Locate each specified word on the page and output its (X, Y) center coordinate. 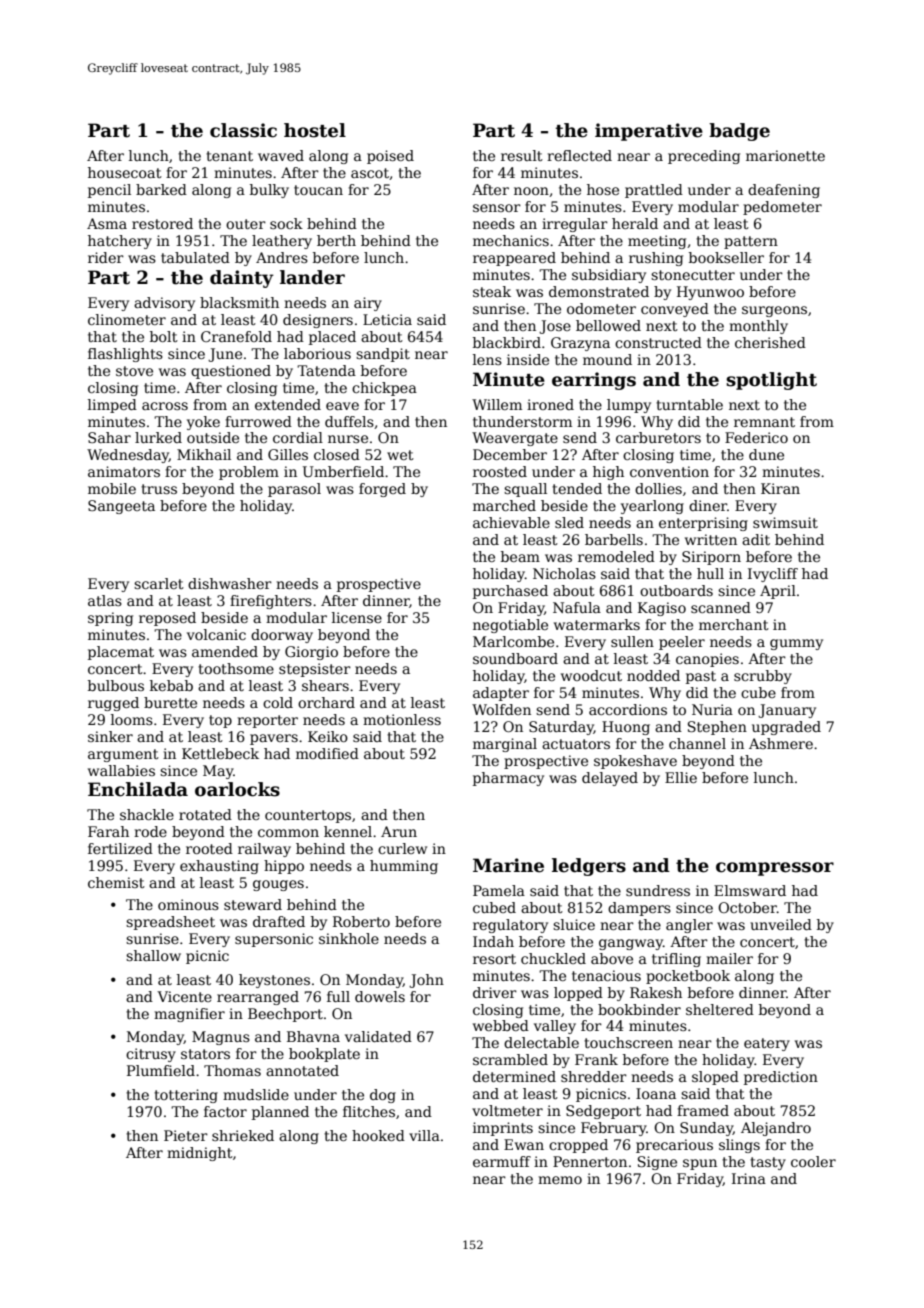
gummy (796, 644)
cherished (770, 342)
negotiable (510, 626)
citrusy (151, 1055)
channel (697, 743)
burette (170, 702)
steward (253, 904)
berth (336, 240)
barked (161, 189)
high (608, 473)
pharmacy (508, 779)
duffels (349, 421)
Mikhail (204, 454)
